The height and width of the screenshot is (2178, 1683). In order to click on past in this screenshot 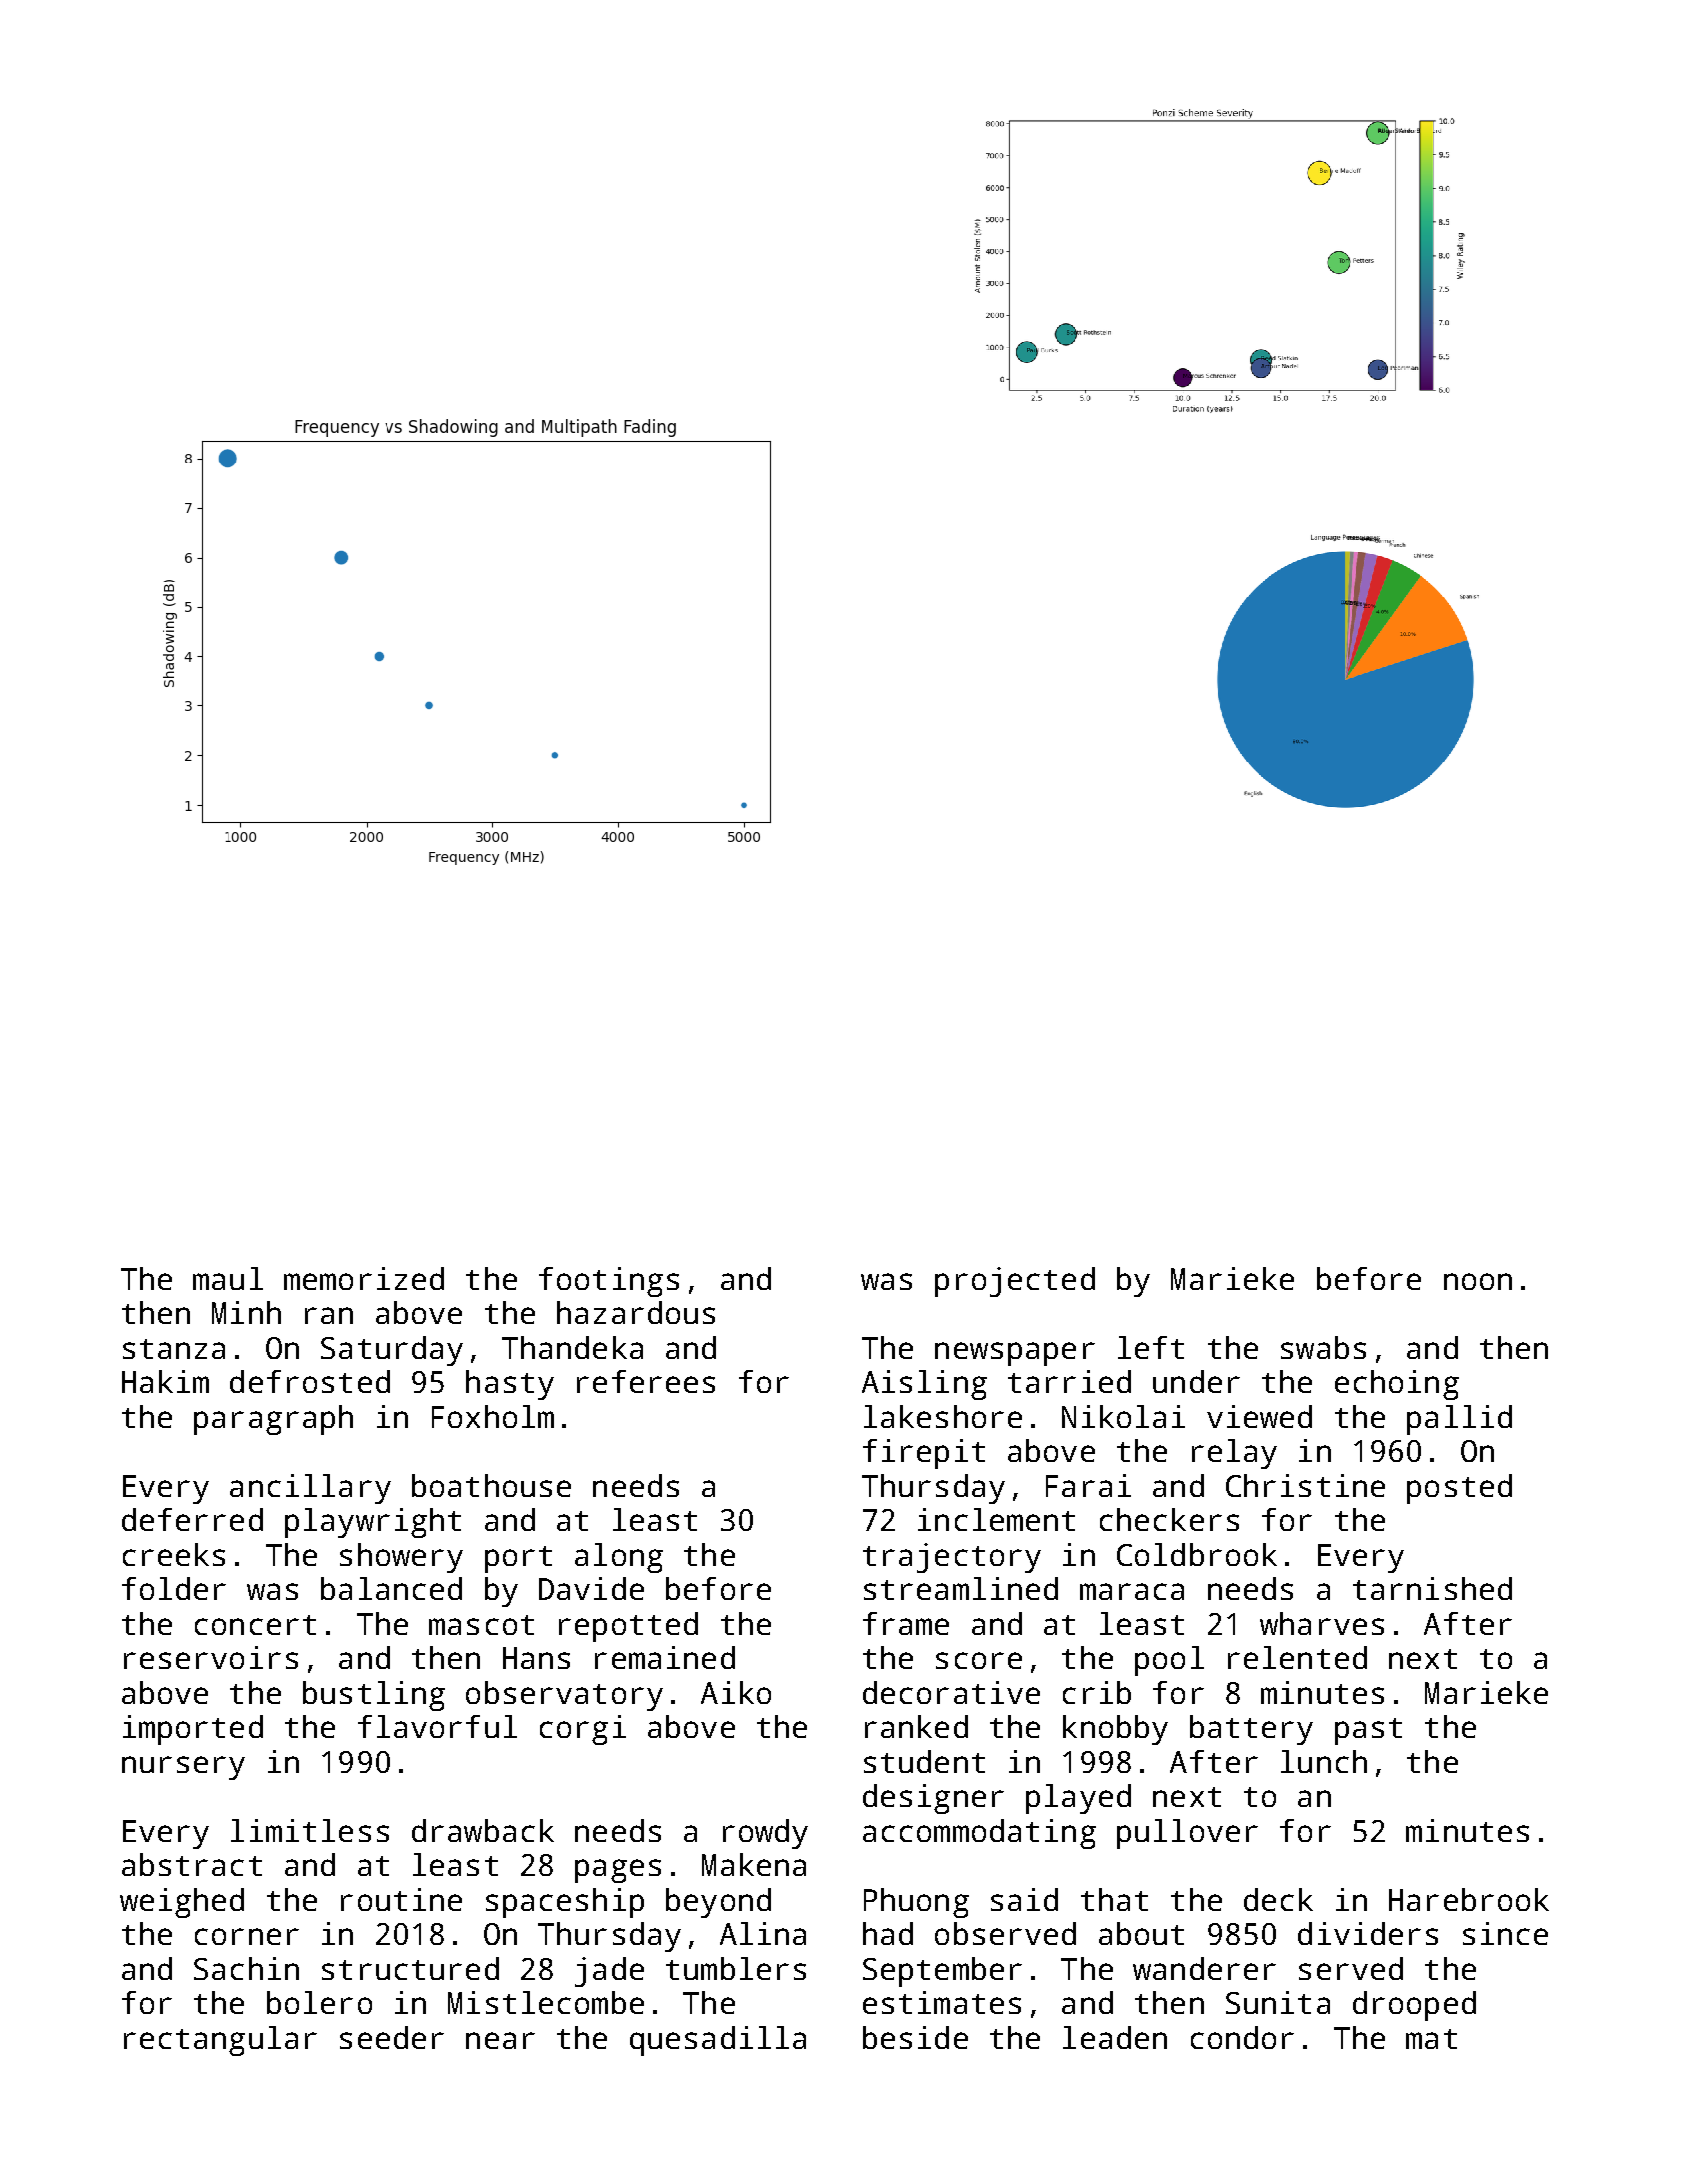, I will do `click(1368, 1731)`.
